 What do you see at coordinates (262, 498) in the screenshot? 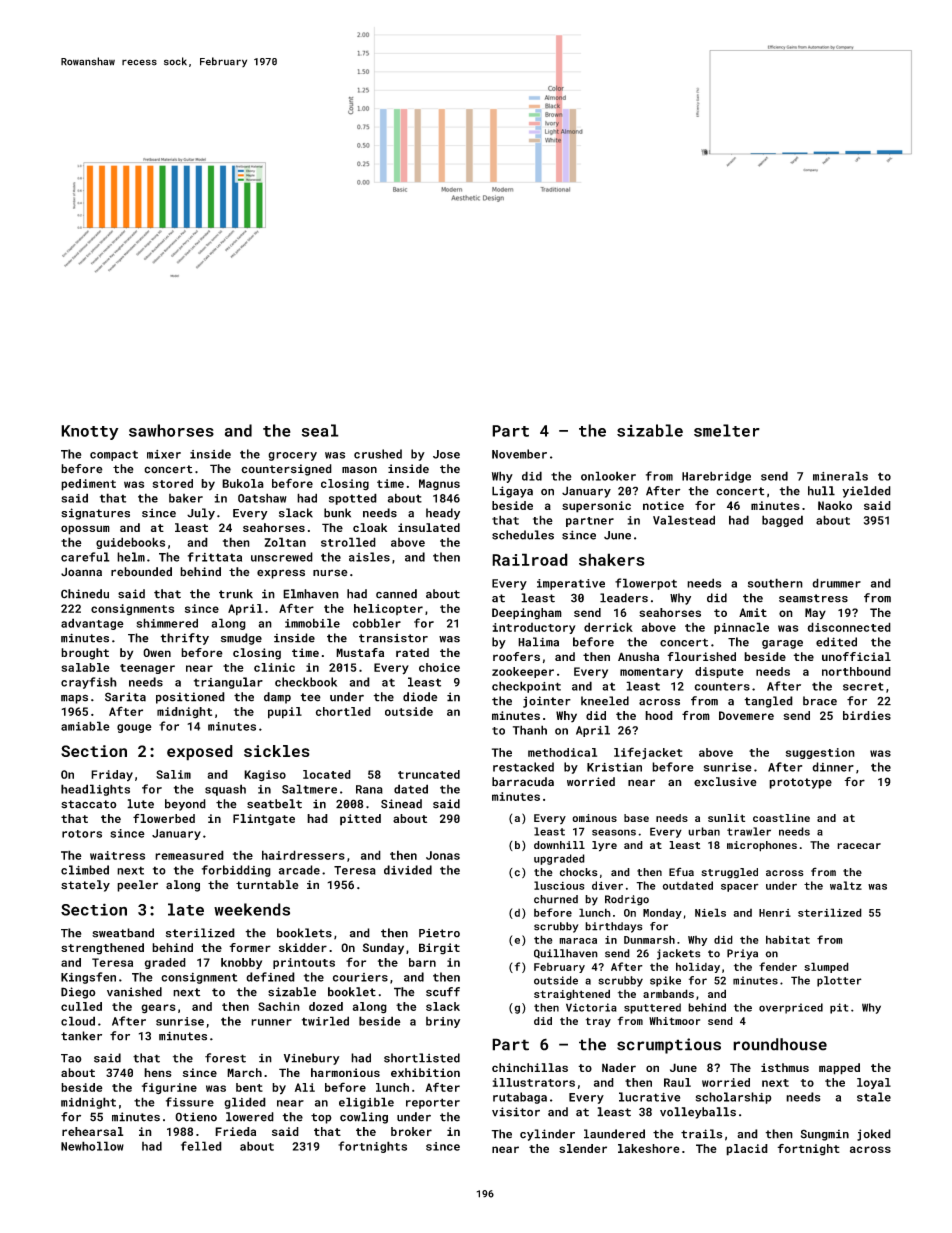
I see `Oatshaw` at bounding box center [262, 498].
